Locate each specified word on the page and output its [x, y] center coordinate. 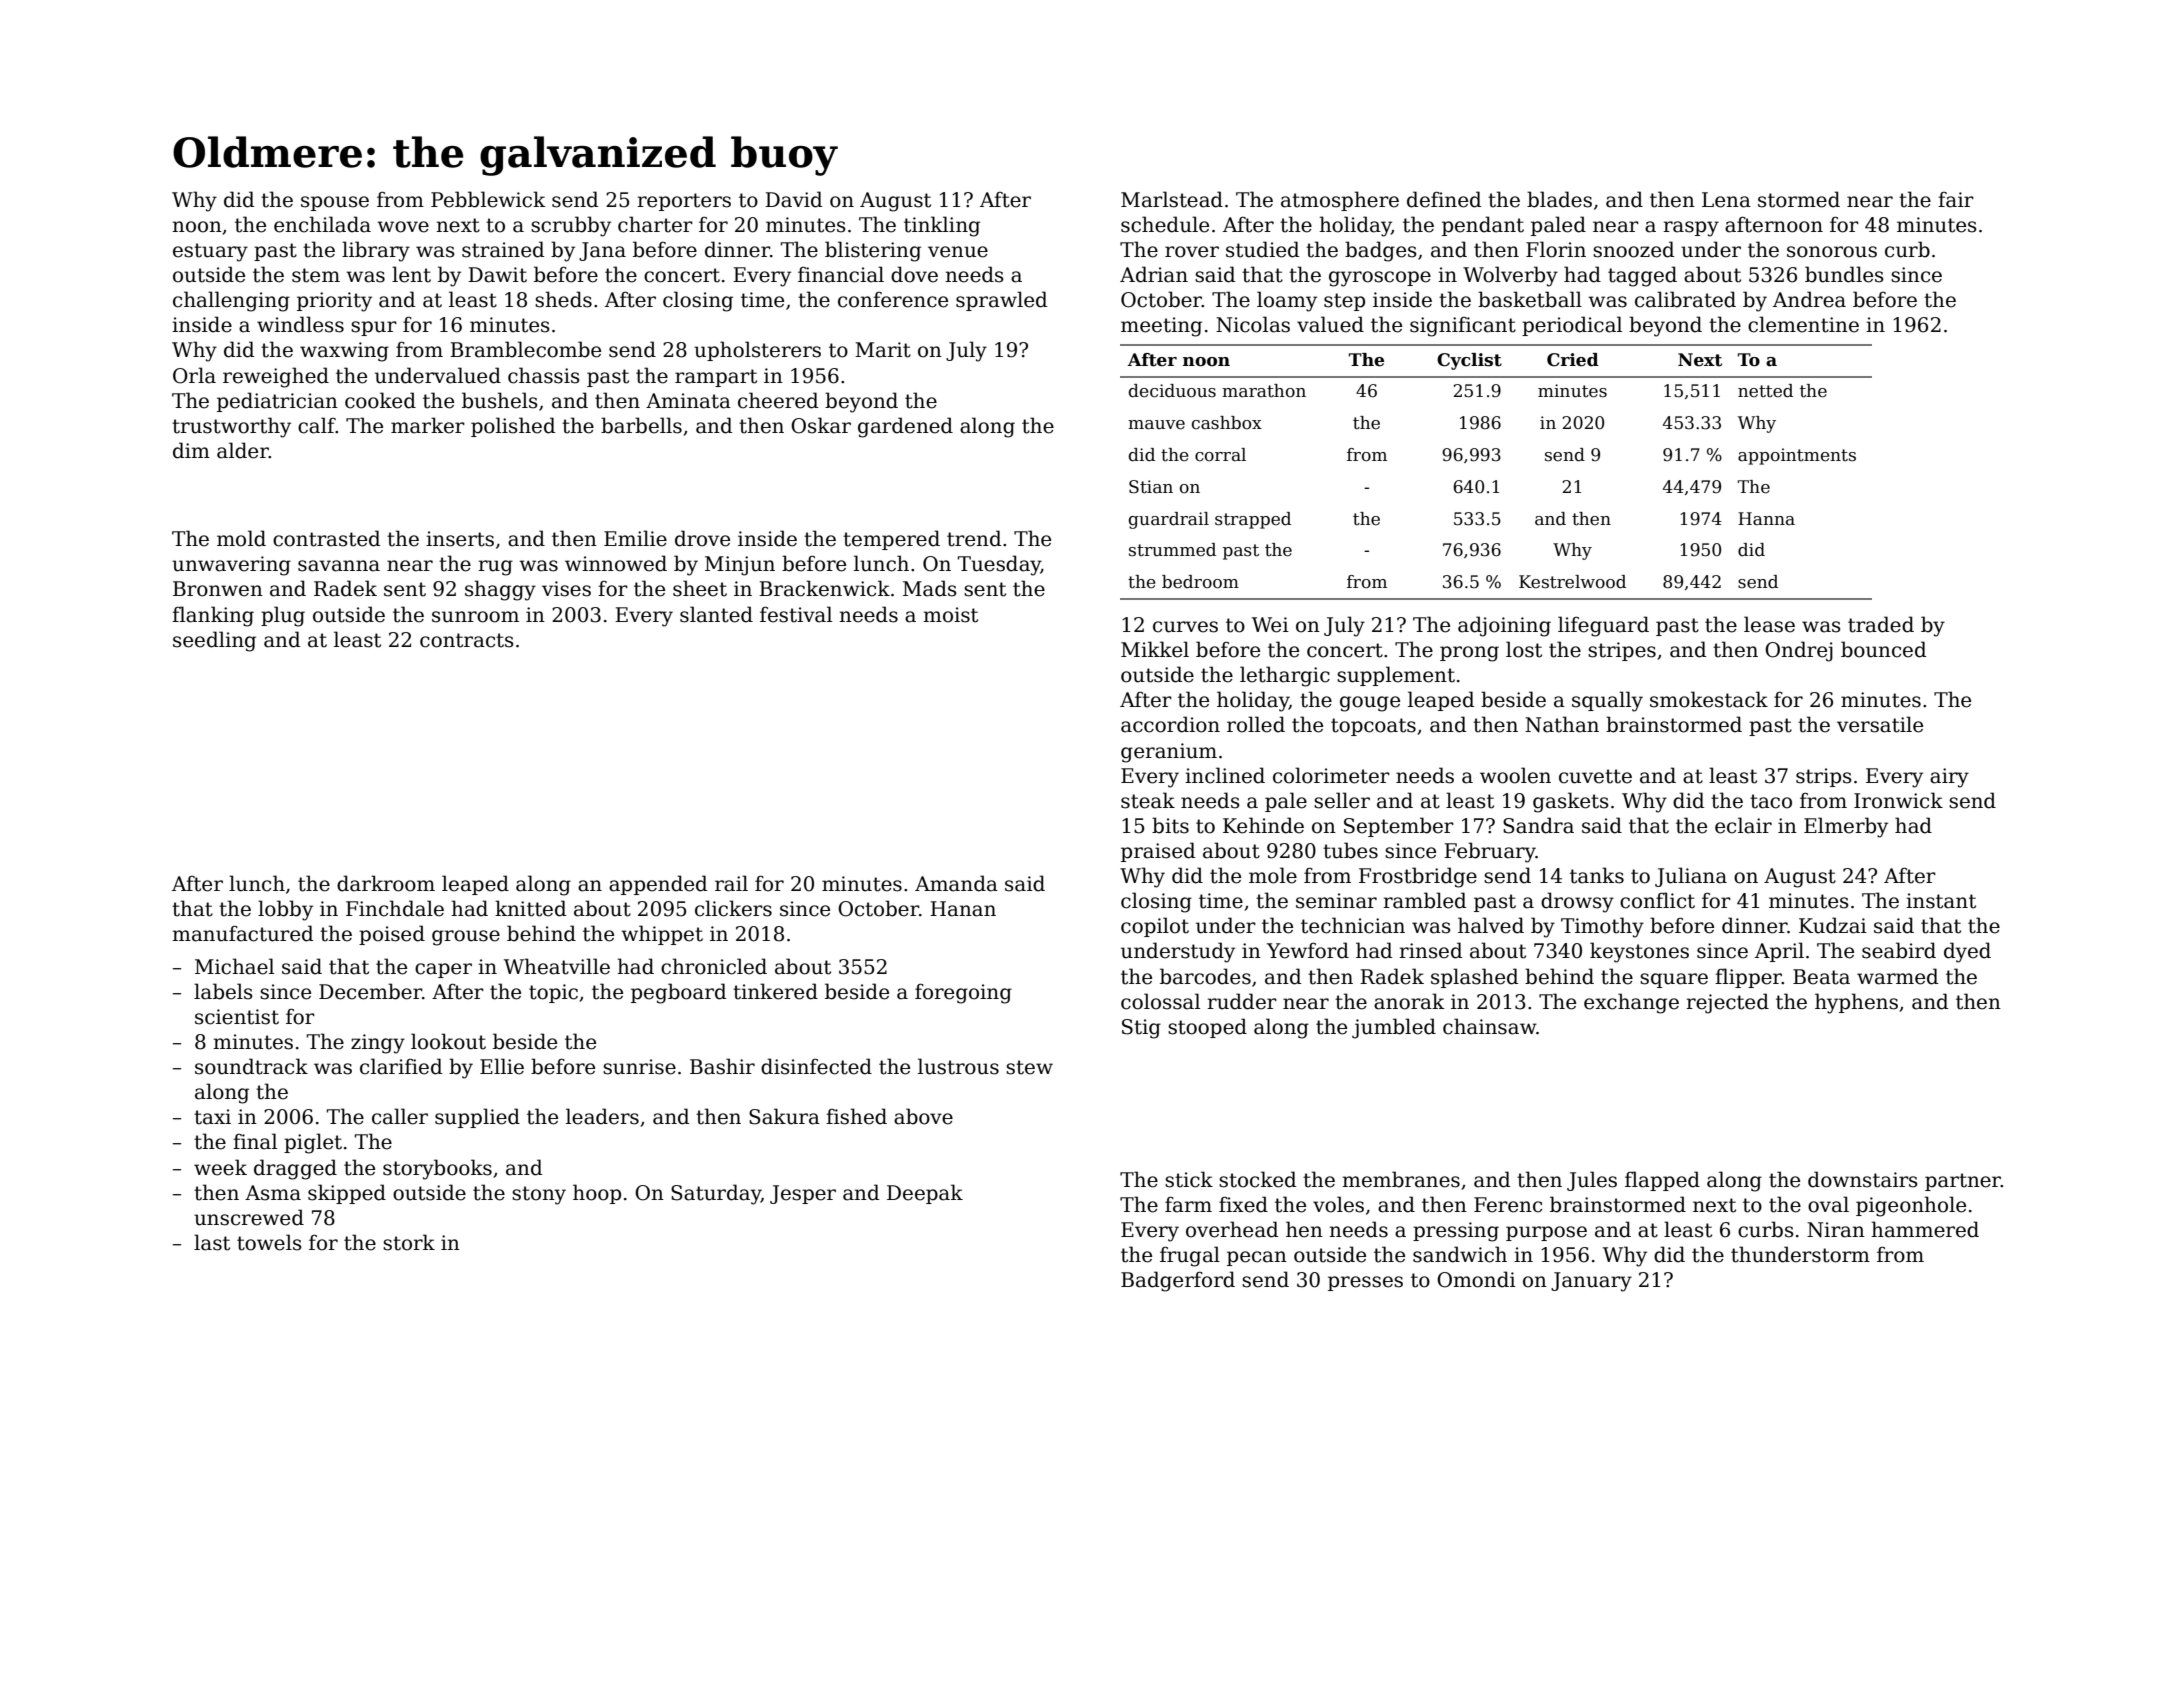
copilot [1155, 927]
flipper [1748, 978]
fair [1956, 200]
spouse [335, 203]
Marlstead [1172, 199]
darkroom [386, 883]
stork [409, 1242]
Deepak [925, 1194]
